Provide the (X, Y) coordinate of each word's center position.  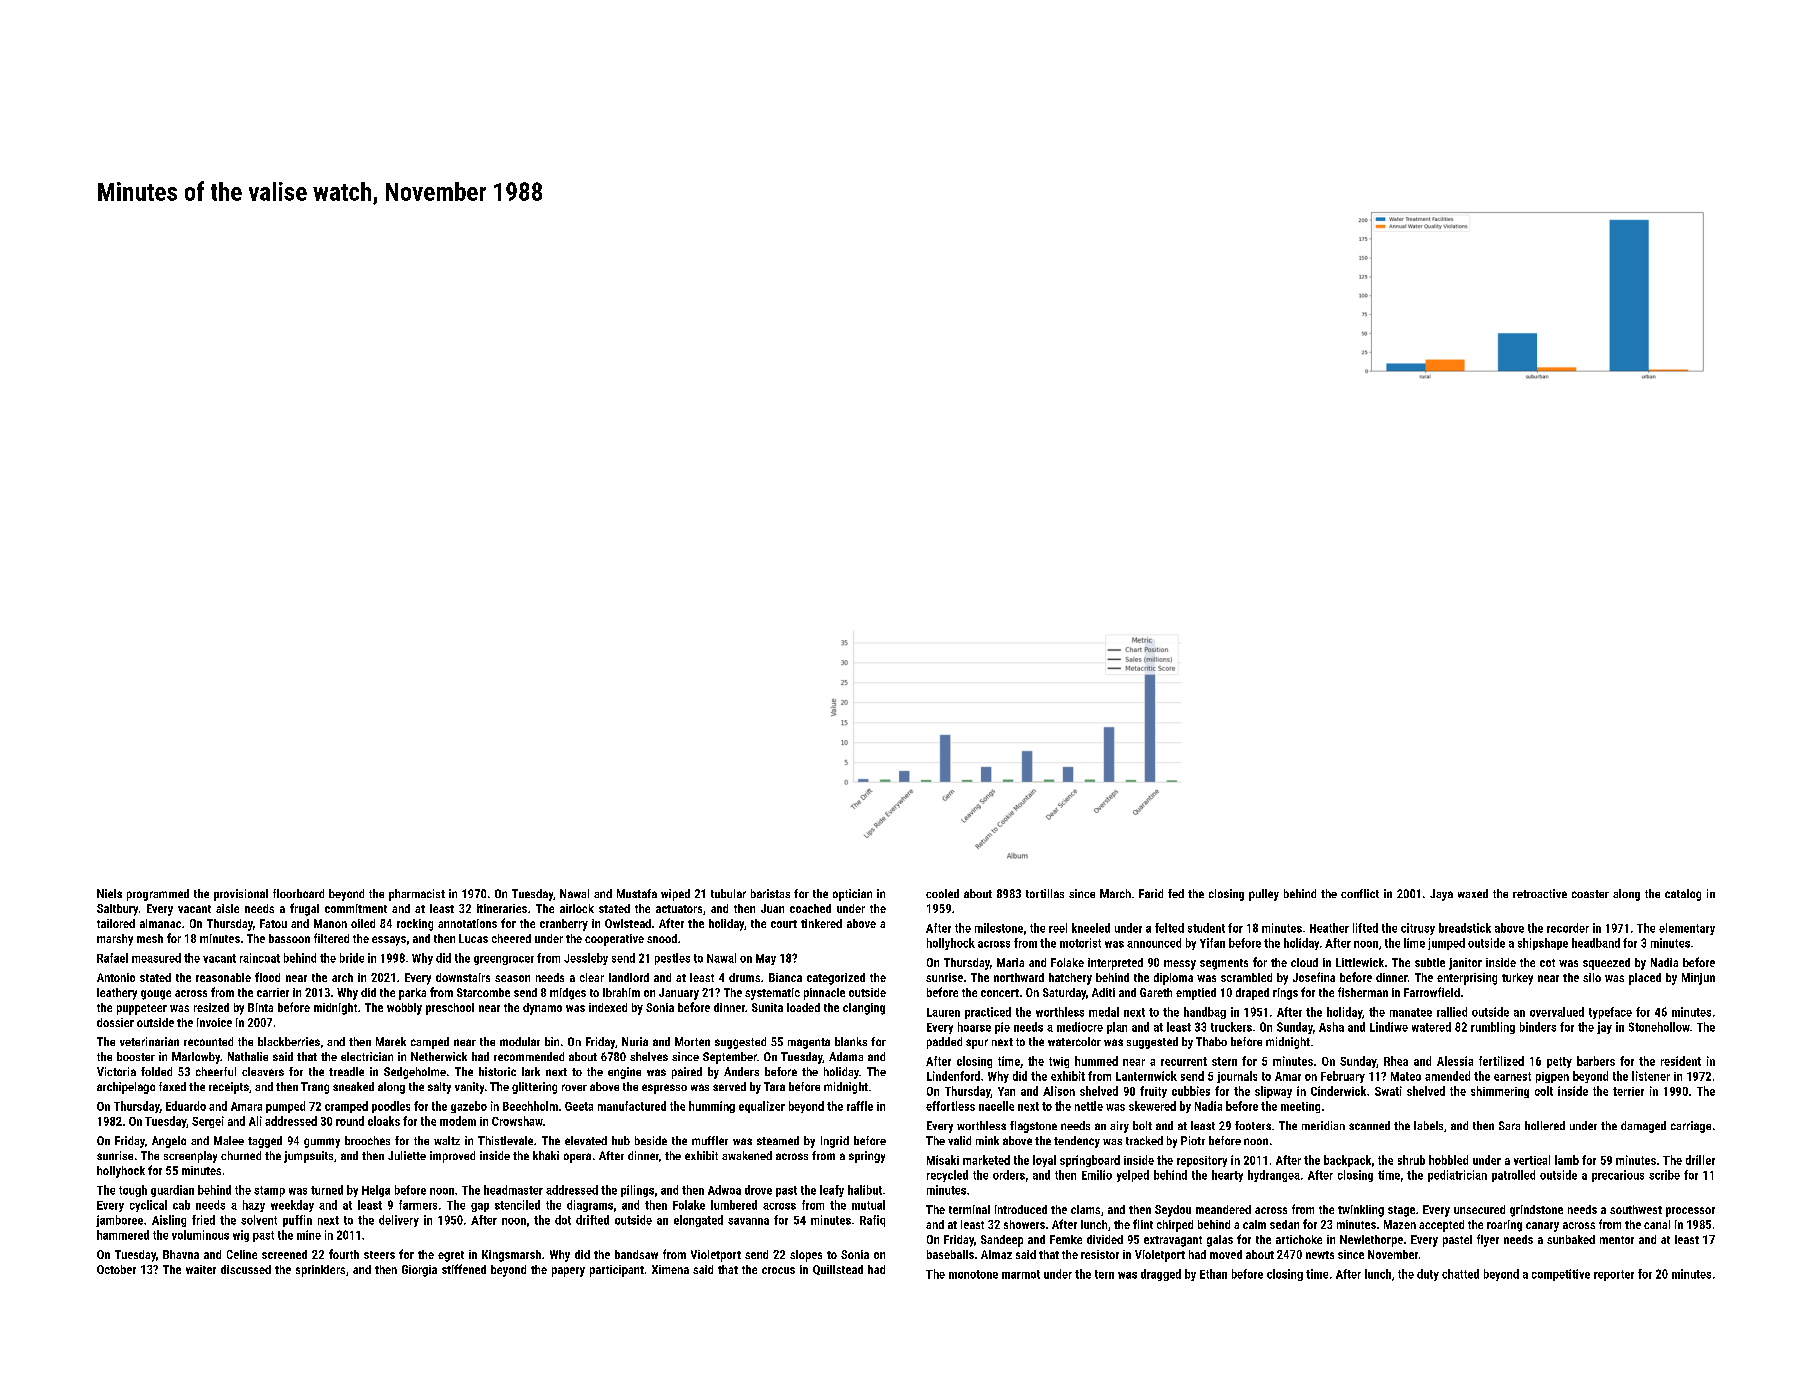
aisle (227, 908)
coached (810, 908)
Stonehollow (1659, 1027)
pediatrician (1457, 1176)
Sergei (208, 1122)
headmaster (513, 1190)
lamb (1567, 1160)
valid (959, 1140)
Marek (391, 1041)
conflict (1360, 893)
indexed (608, 1007)
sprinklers (320, 1271)
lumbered (734, 1205)
